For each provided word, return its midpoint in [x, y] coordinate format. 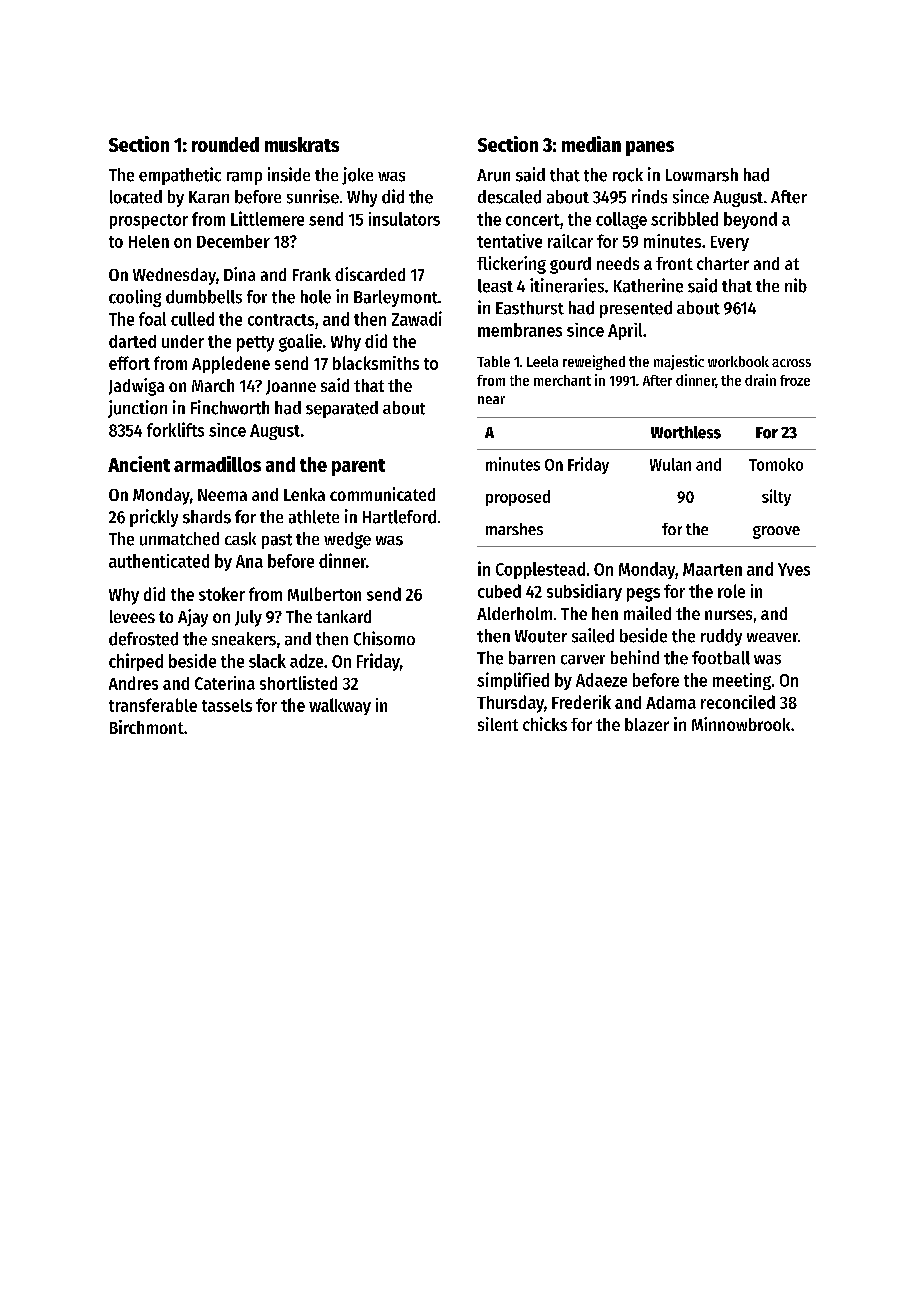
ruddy [721, 637]
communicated [382, 494]
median [591, 144]
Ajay [193, 618]
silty [776, 497]
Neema [222, 495]
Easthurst [530, 308]
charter [723, 263]
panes [650, 148]
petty [255, 344]
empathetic [180, 176]
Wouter [541, 636]
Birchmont [147, 727]
